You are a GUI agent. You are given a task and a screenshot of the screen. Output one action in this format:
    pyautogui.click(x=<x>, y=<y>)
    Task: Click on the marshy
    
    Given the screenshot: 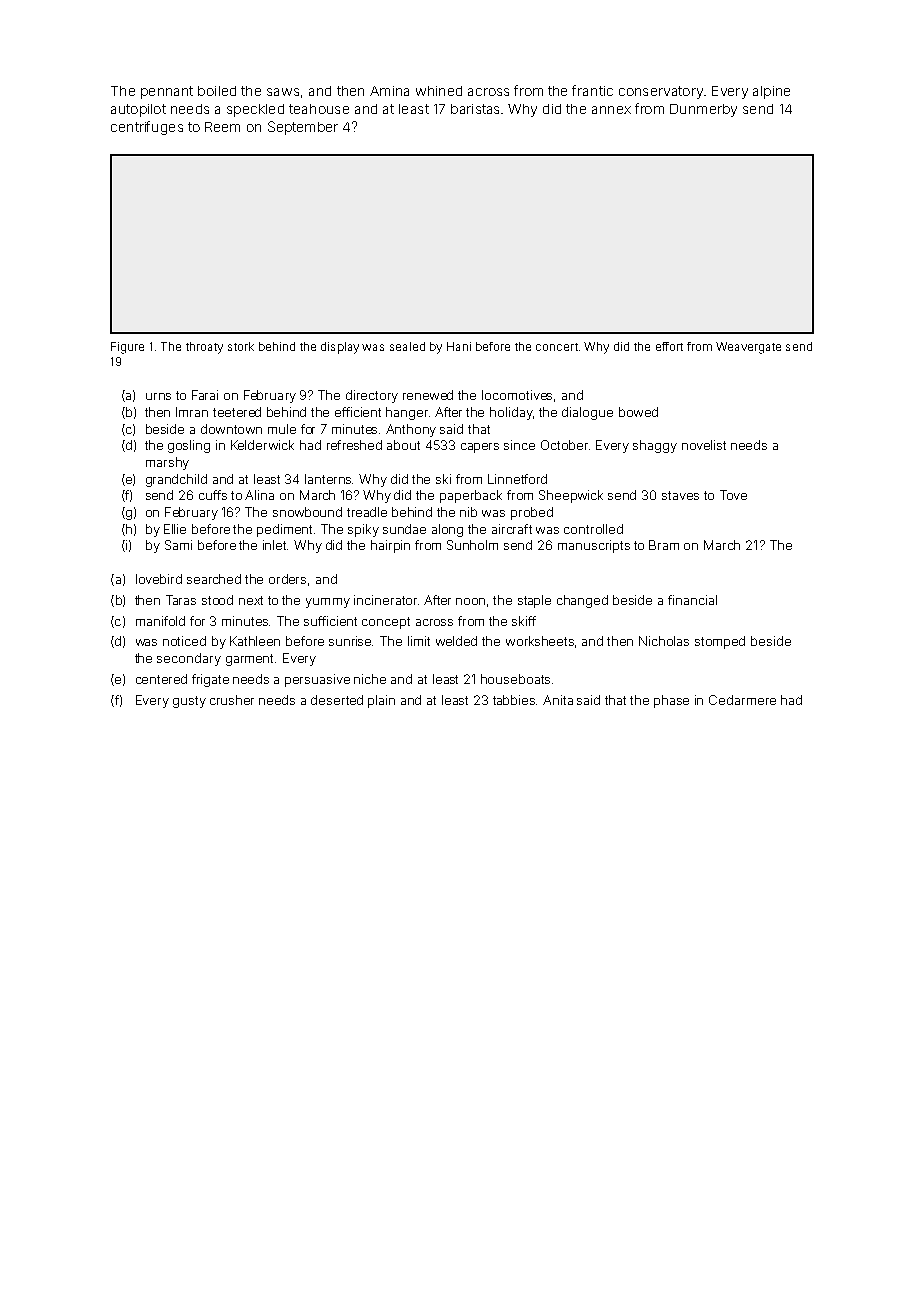 What is the action you would take?
    pyautogui.click(x=167, y=463)
